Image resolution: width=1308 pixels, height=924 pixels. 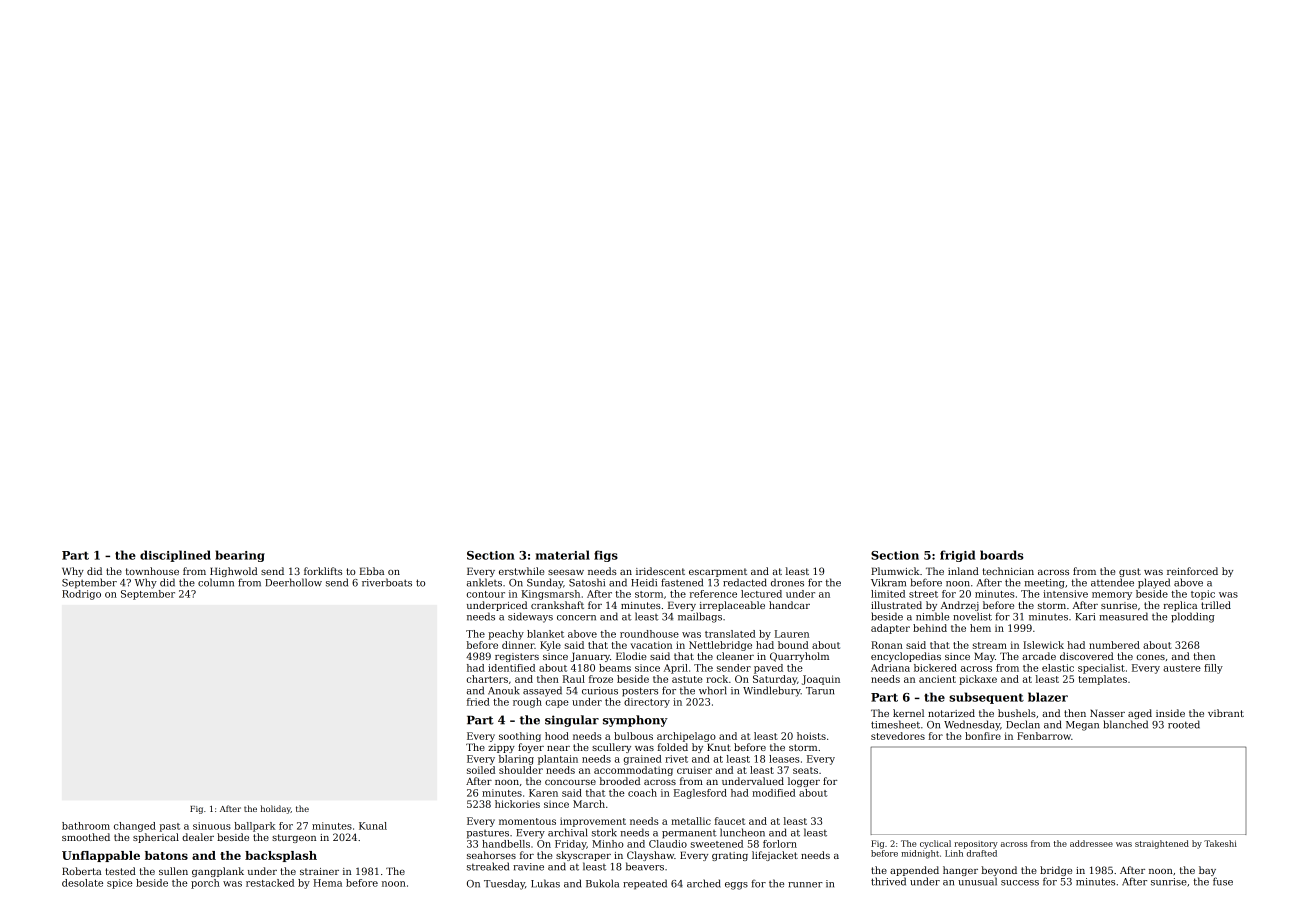 What do you see at coordinates (898, 736) in the page?
I see `stevedores` at bounding box center [898, 736].
